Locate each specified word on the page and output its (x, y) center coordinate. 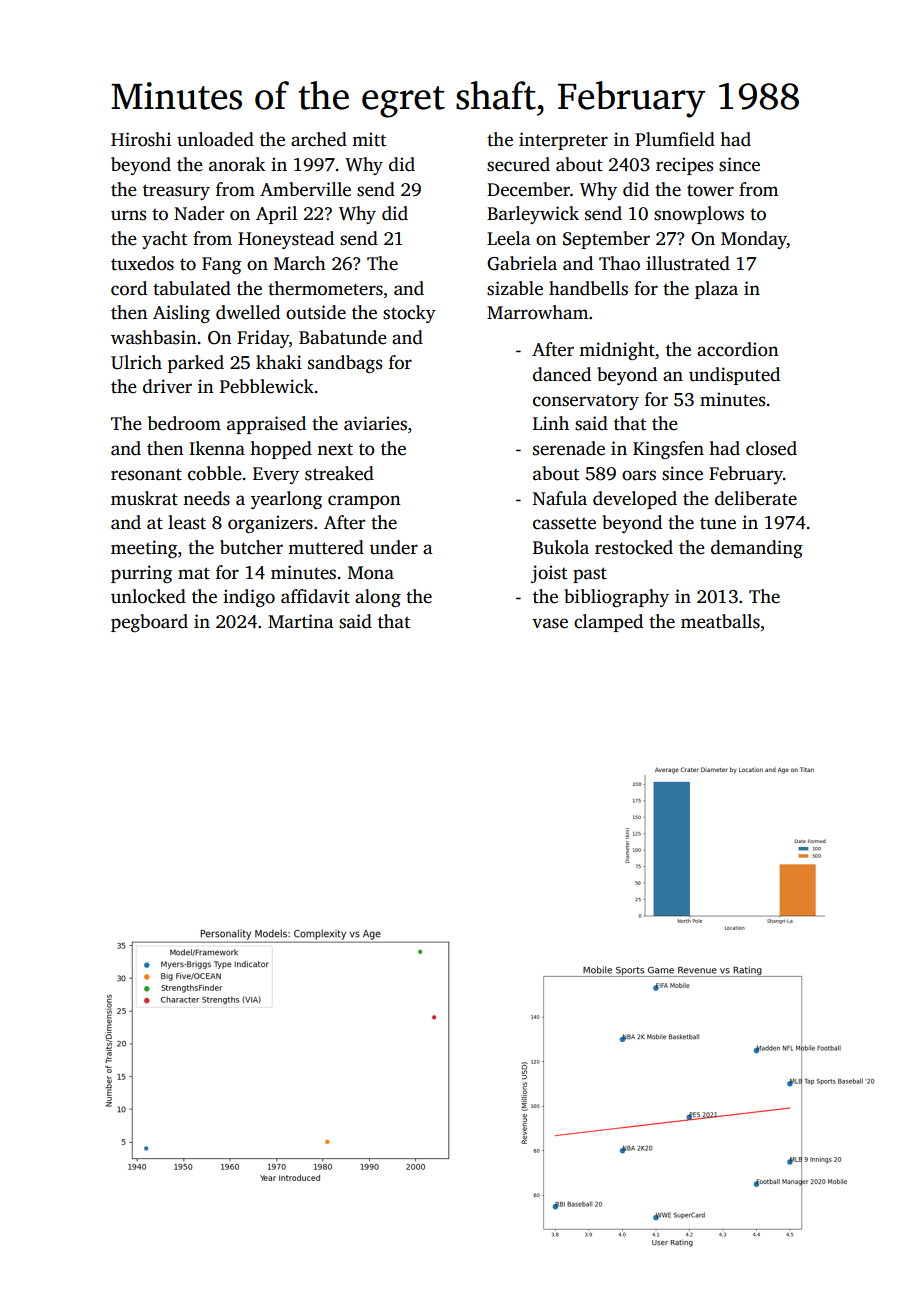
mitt (369, 139)
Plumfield (675, 139)
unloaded (215, 139)
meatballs (720, 621)
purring (141, 574)
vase (550, 623)
